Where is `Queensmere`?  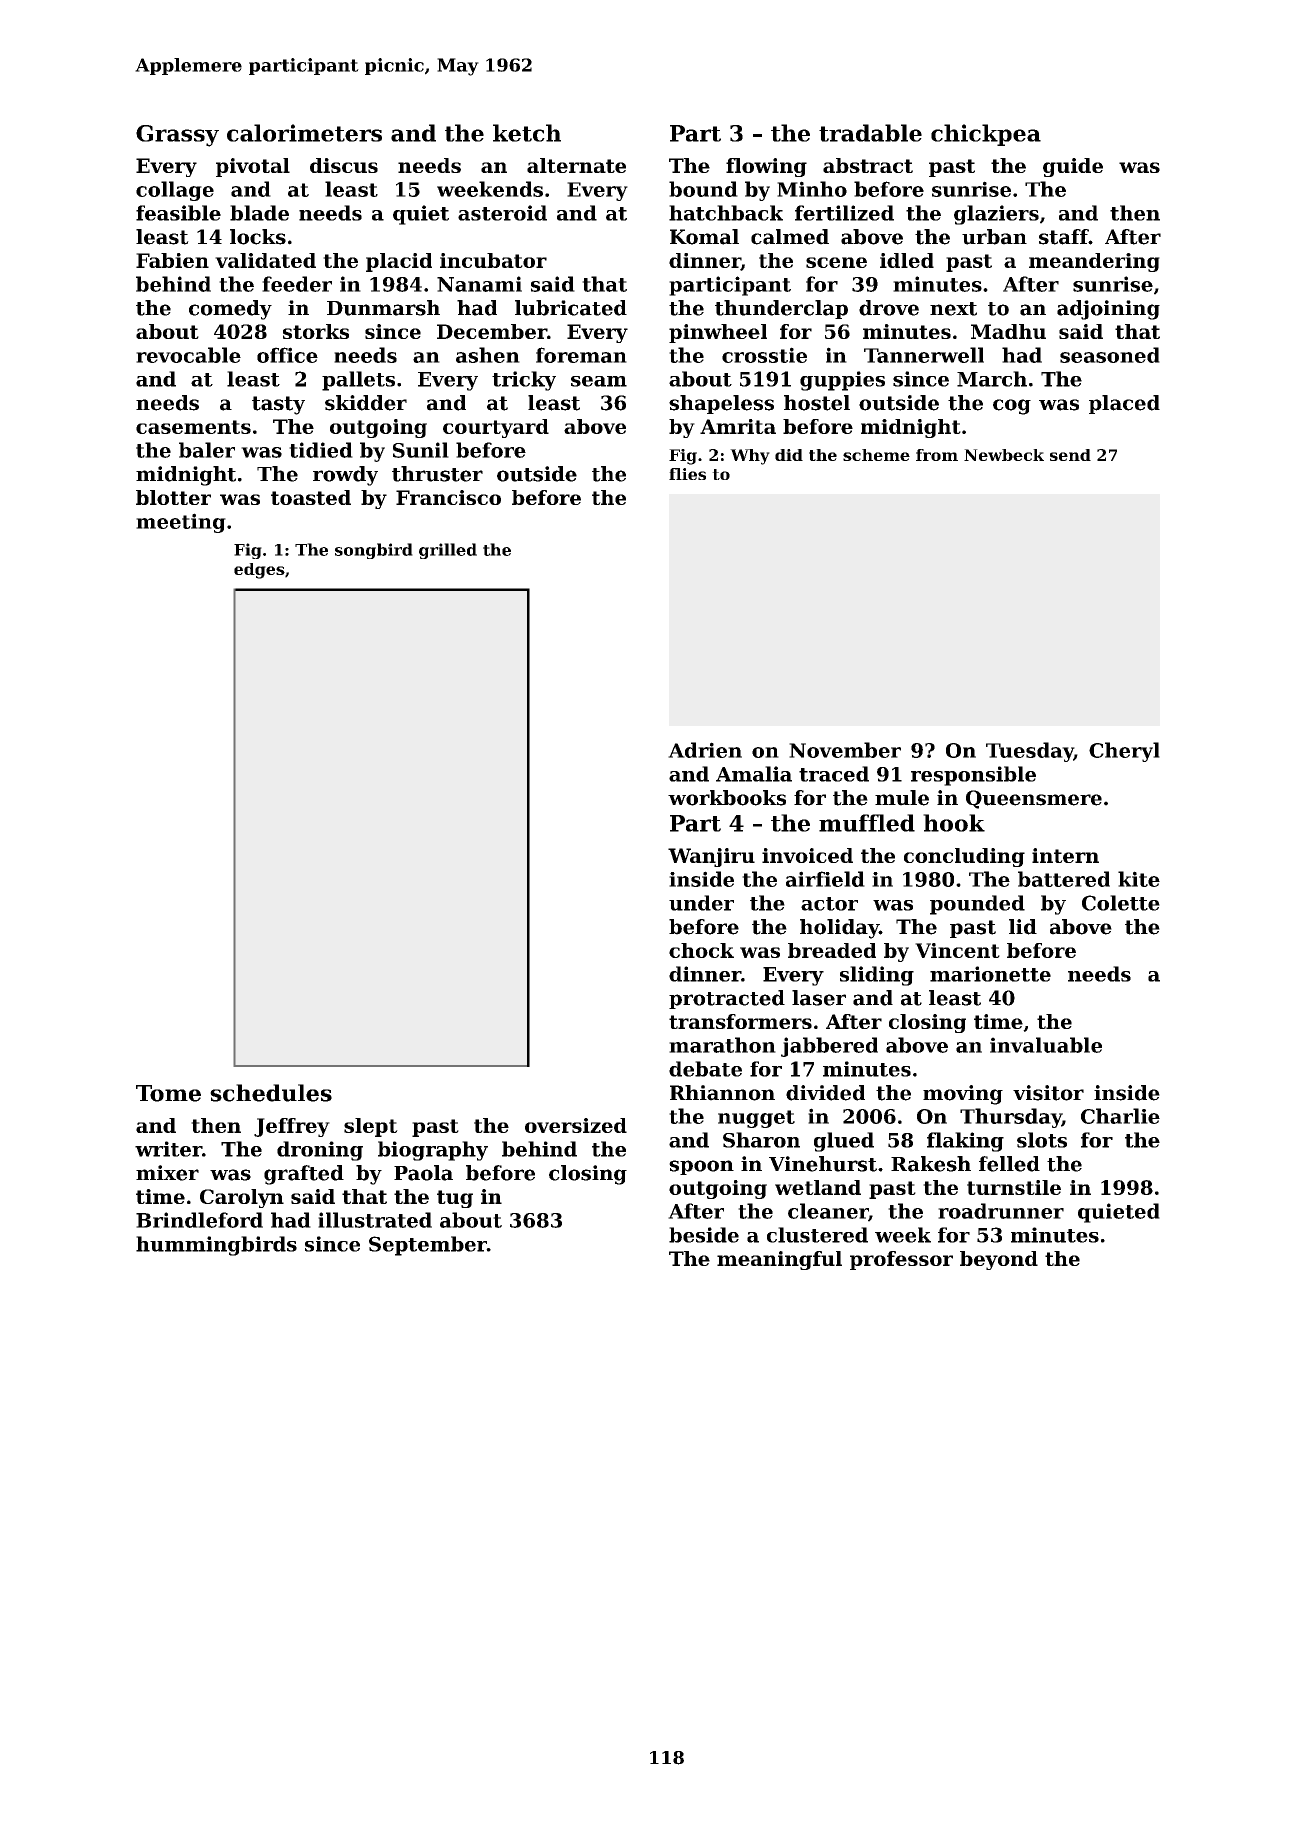
Queensmere is located at coordinates (1034, 799).
